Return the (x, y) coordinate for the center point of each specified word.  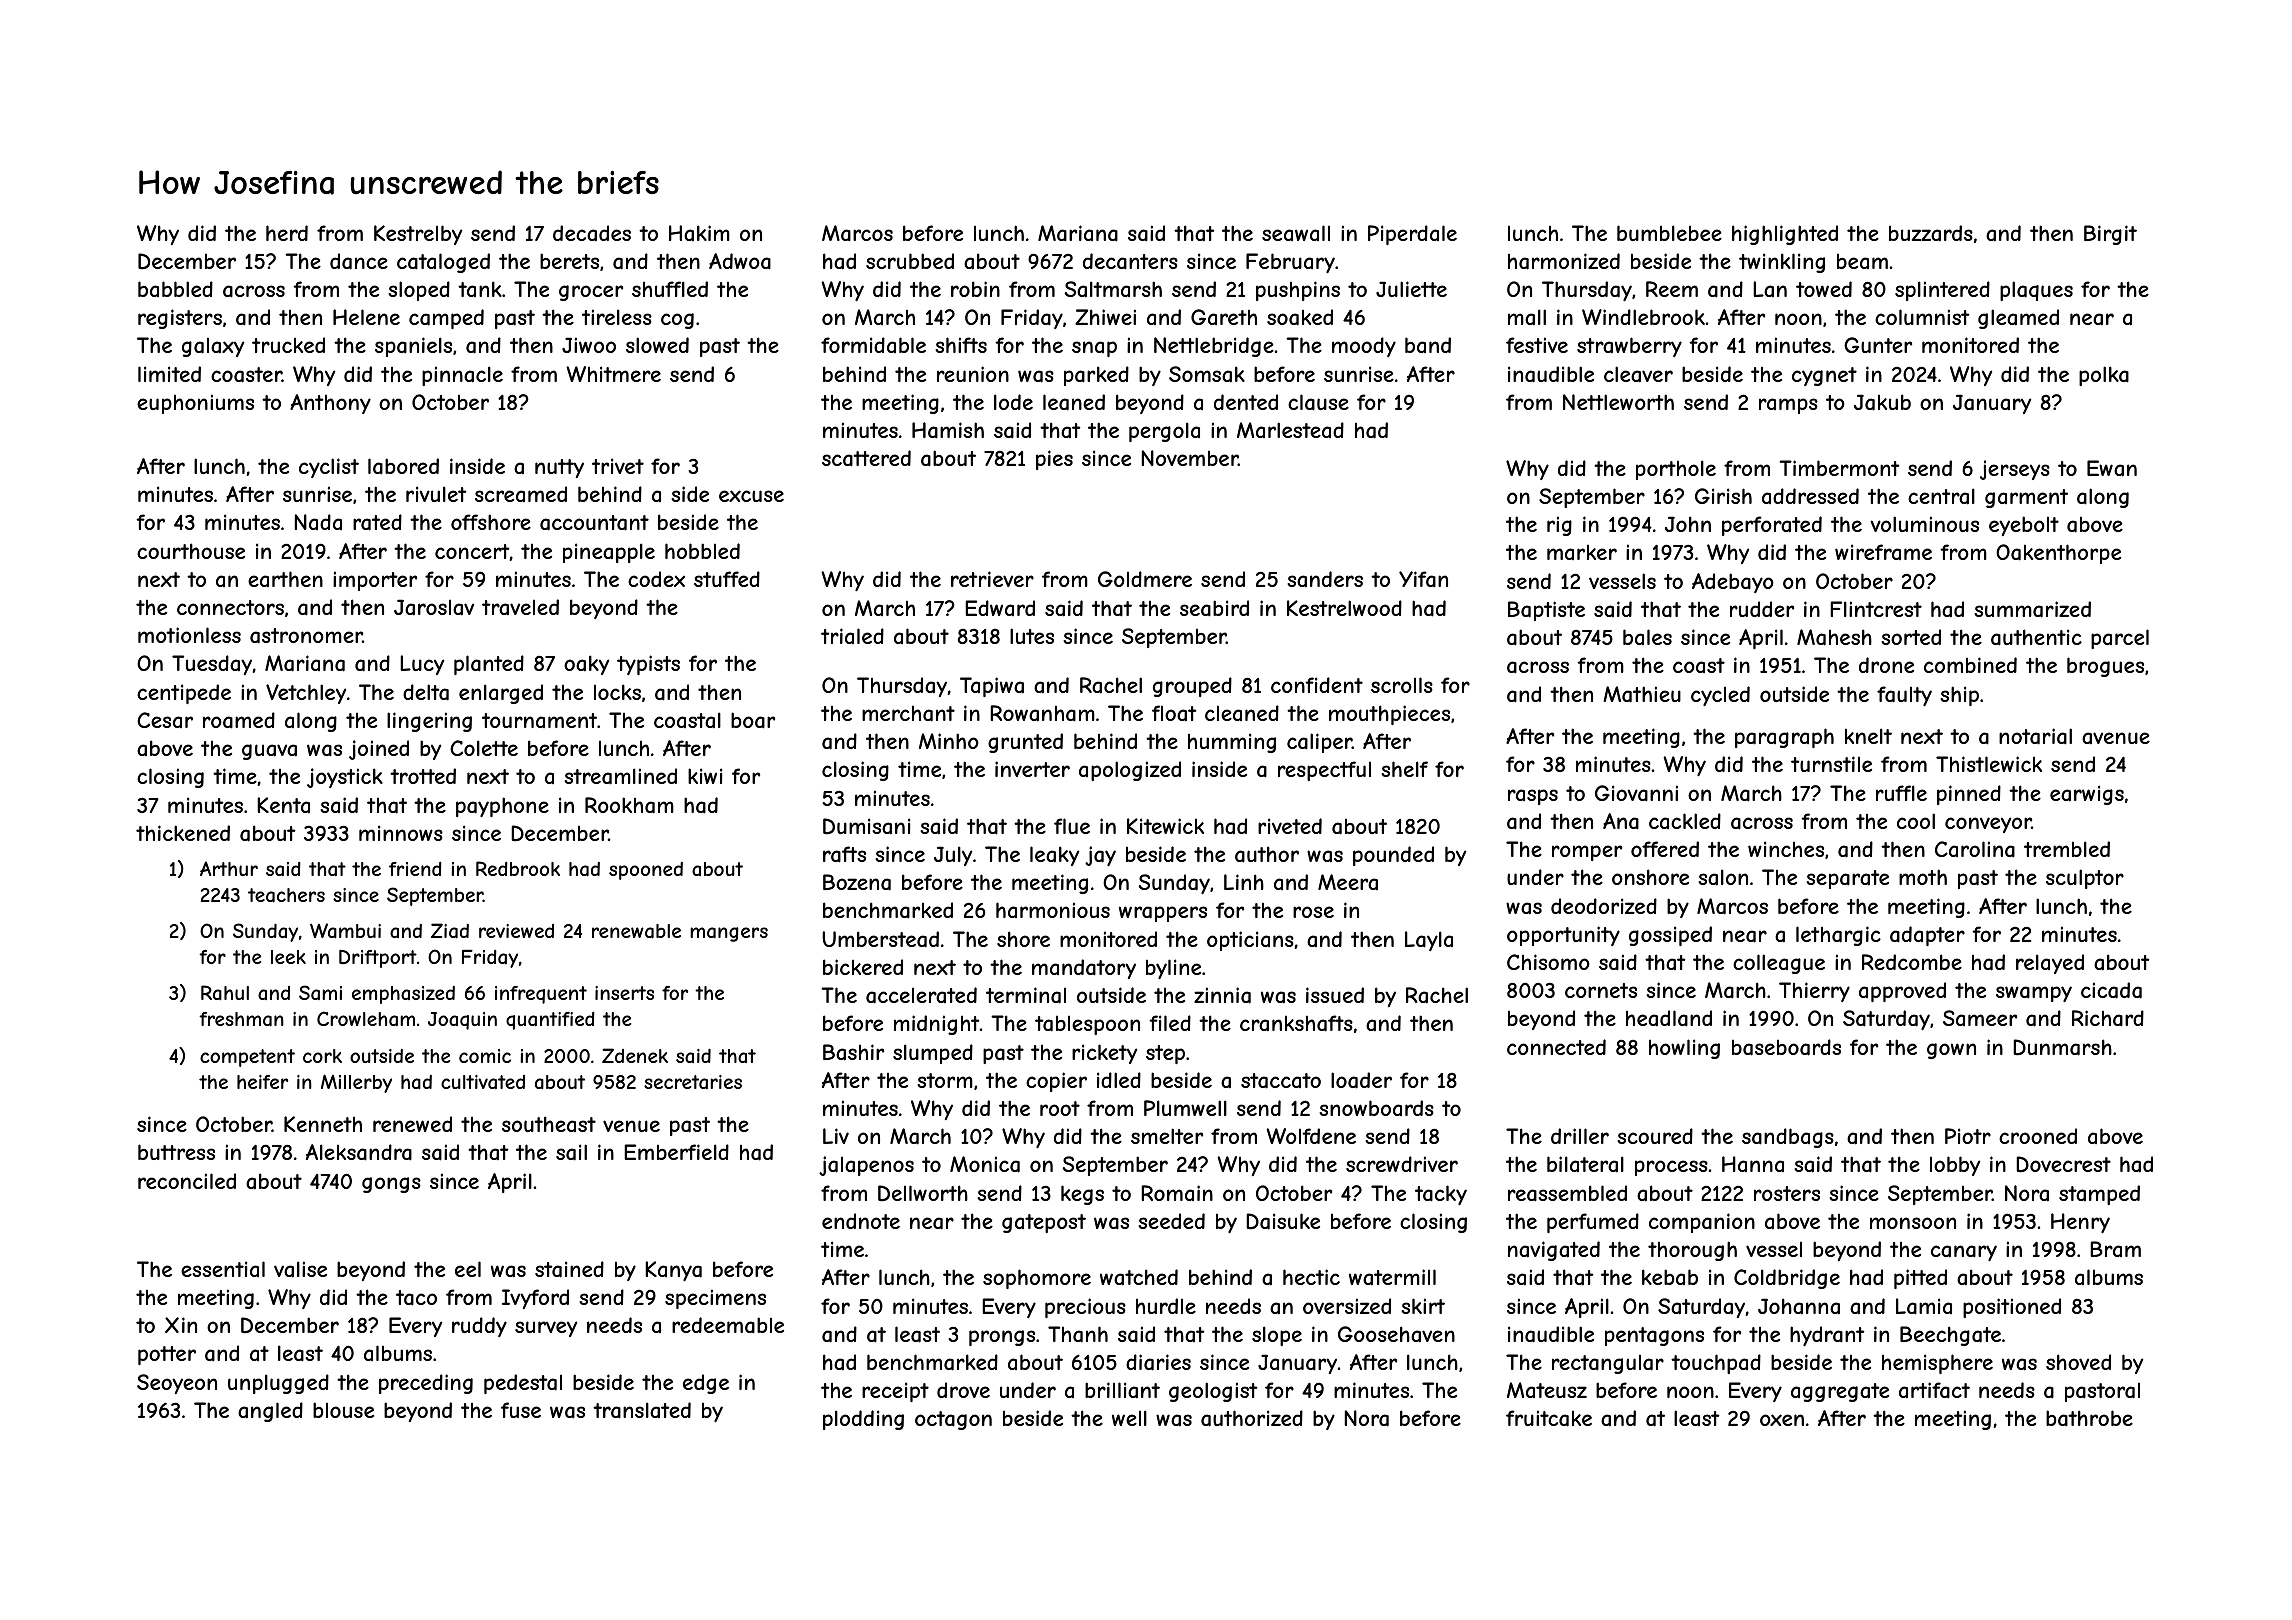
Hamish (948, 430)
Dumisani (867, 826)
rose (1313, 912)
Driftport (378, 959)
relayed (2050, 964)
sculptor (2085, 879)
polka (2104, 376)
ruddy (479, 1327)
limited (169, 374)
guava (269, 752)
